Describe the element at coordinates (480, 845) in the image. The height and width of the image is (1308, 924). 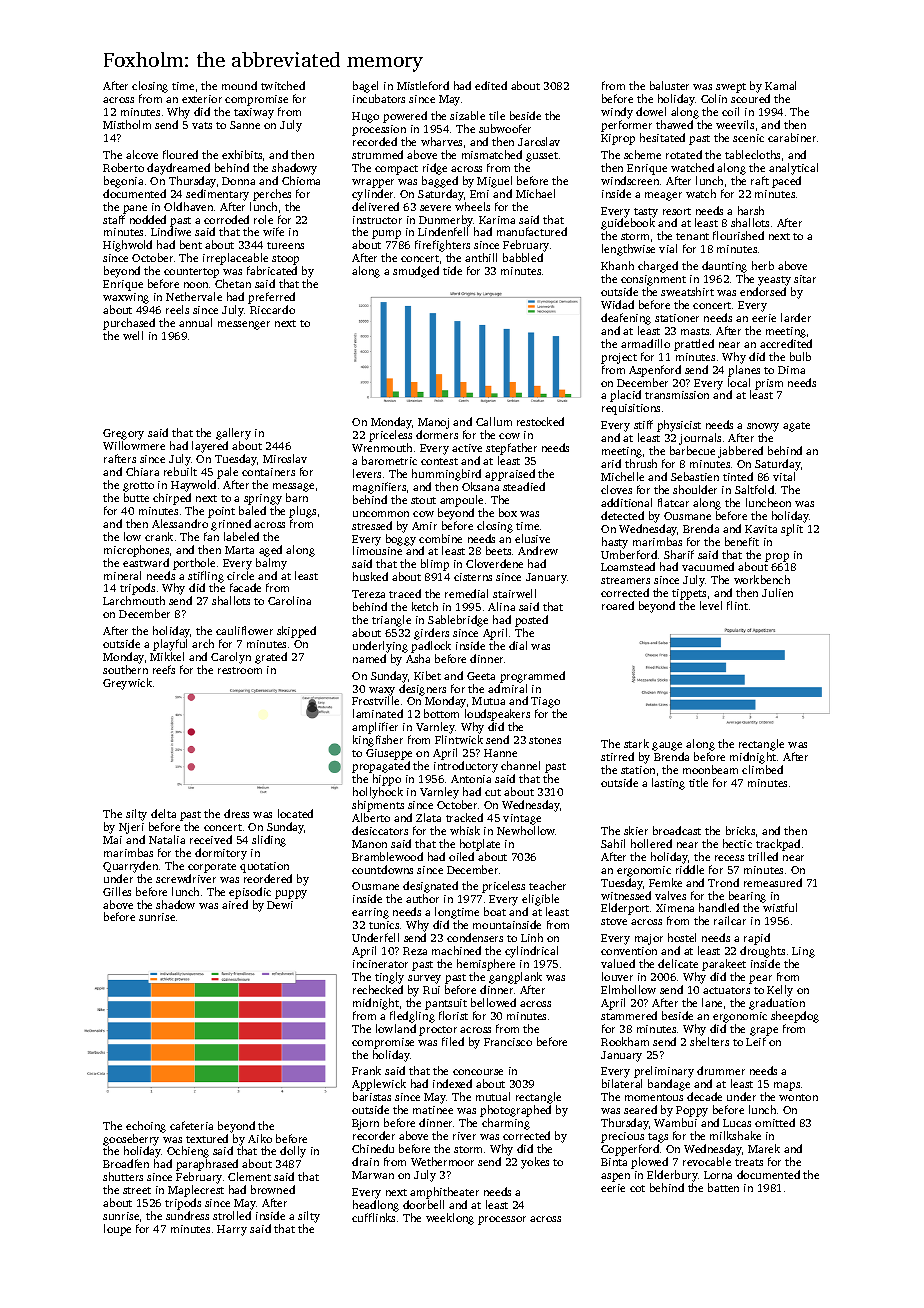
I see `hotplate` at that location.
